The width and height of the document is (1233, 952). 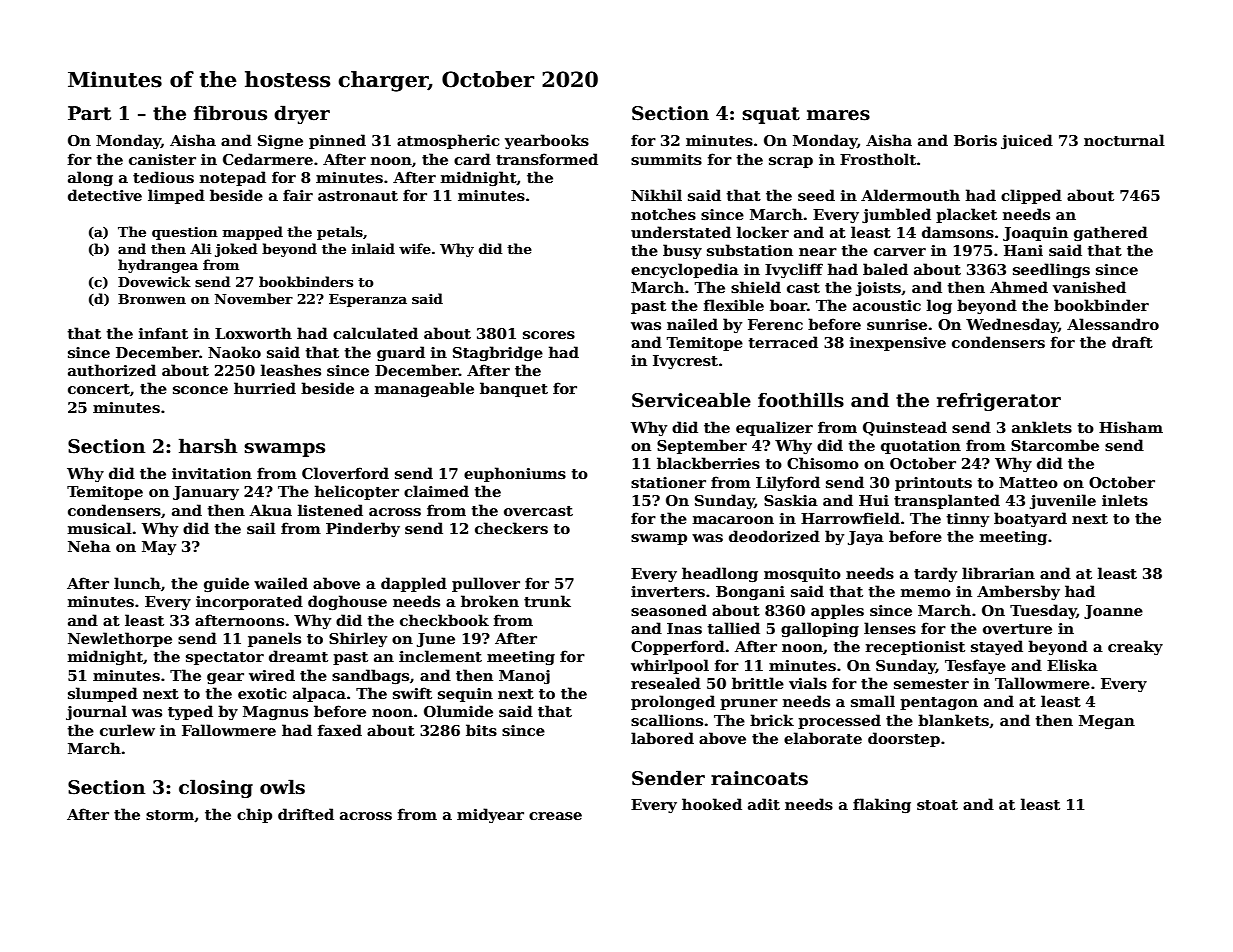 I want to click on Megan, so click(x=1107, y=722).
